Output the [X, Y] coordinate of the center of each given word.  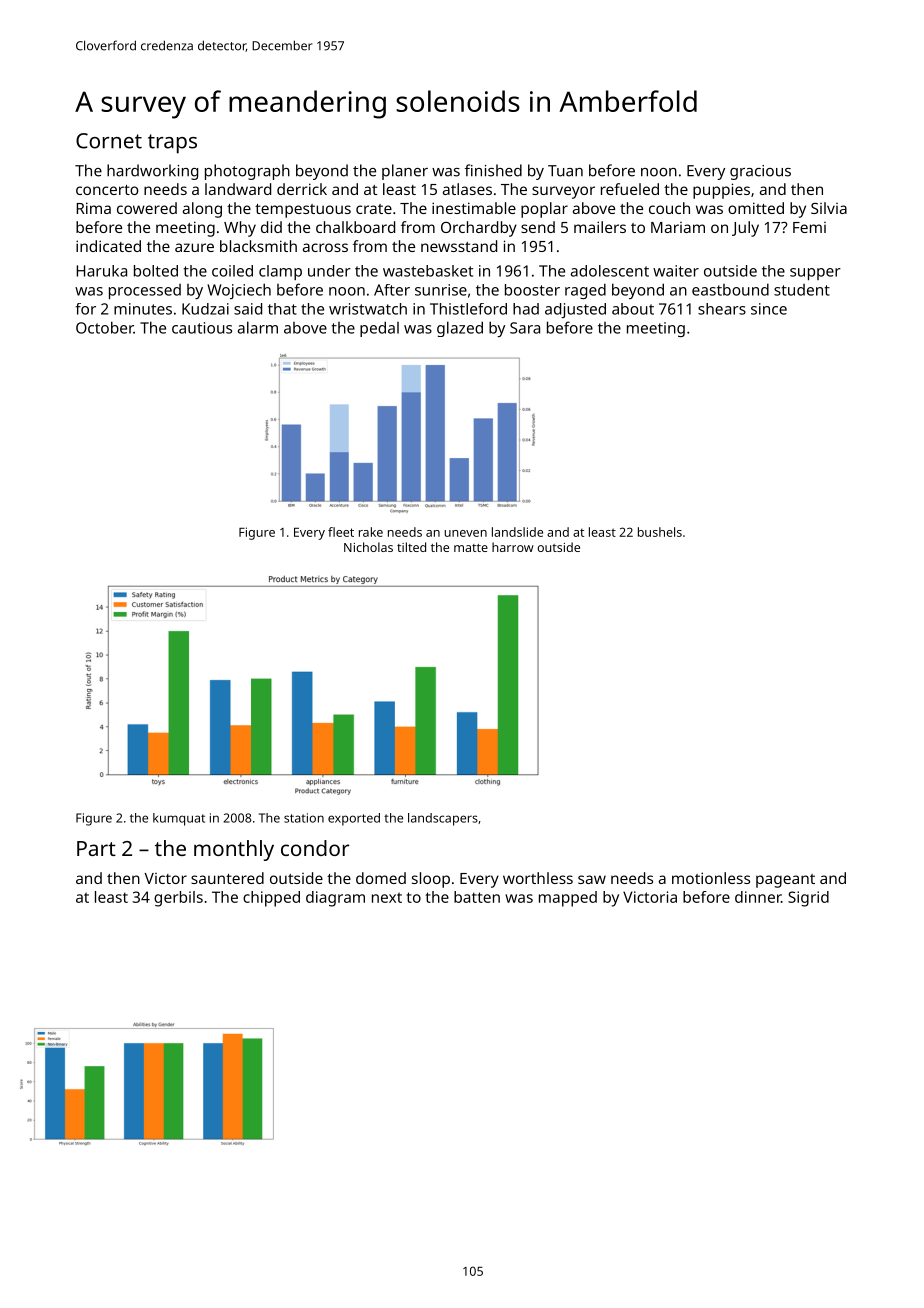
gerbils [178, 899]
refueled [630, 189]
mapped [568, 899]
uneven [465, 533]
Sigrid [808, 899]
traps [172, 144]
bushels [660, 532]
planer [405, 172]
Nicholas [368, 547]
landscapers [443, 819]
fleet [341, 532]
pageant [785, 881]
